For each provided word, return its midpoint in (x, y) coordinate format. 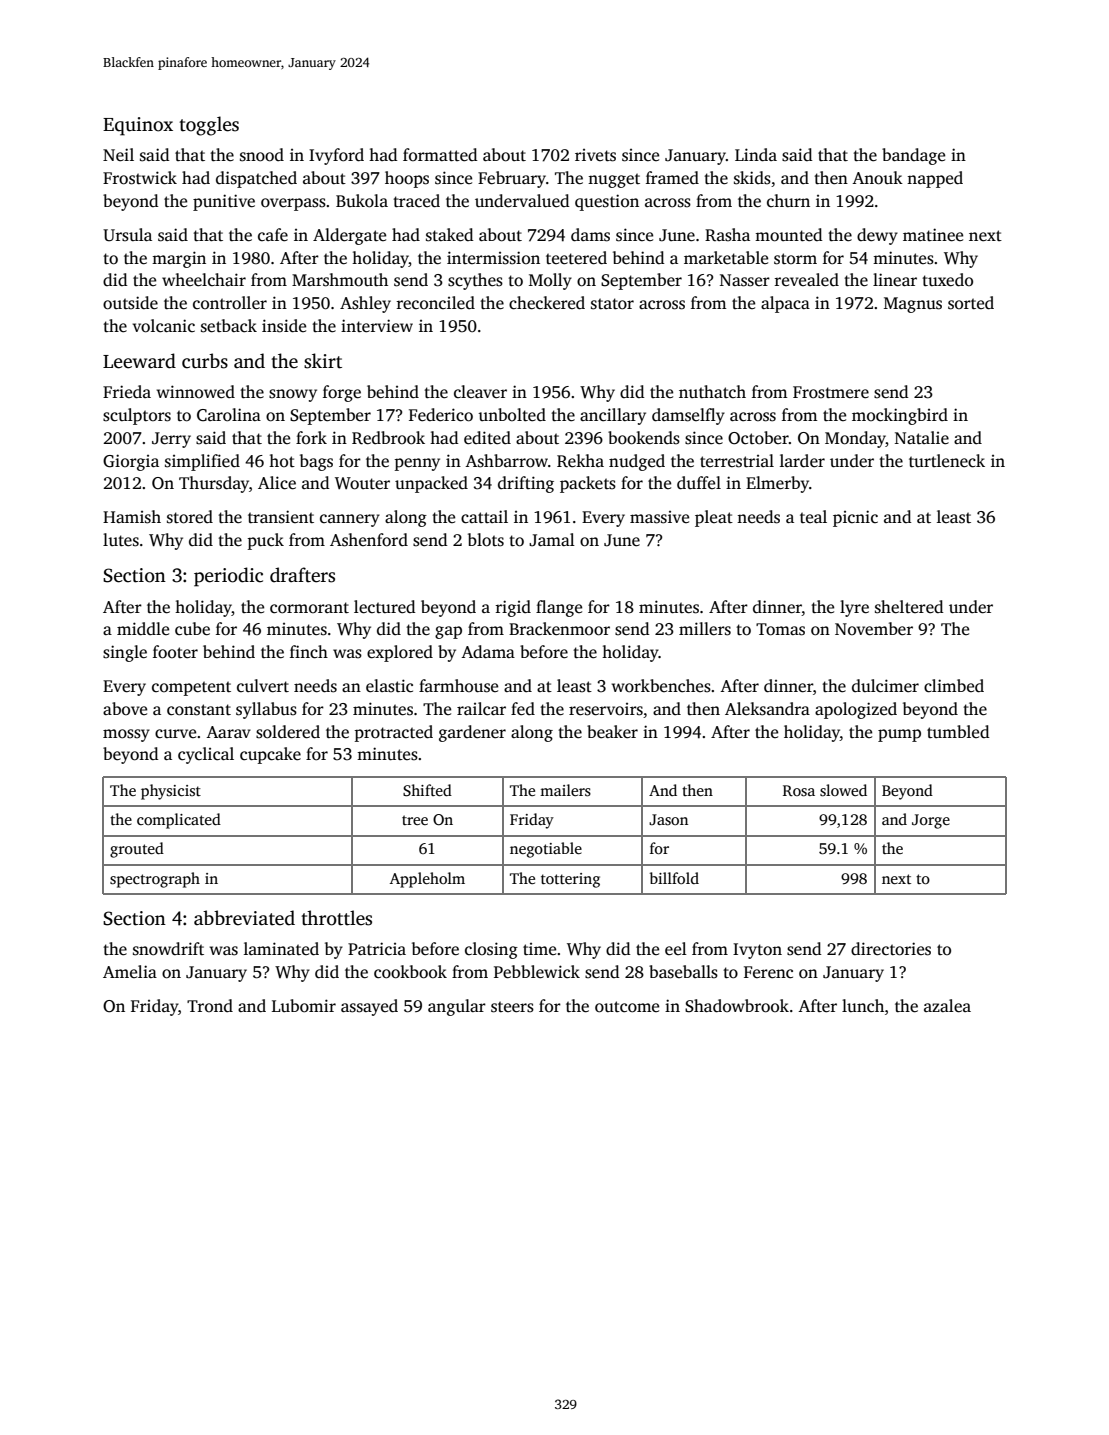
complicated (179, 821)
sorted (971, 303)
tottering (570, 880)
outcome (627, 1007)
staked (450, 235)
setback (229, 326)
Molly (550, 281)
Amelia (130, 971)
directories (891, 949)
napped (935, 179)
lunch (863, 1006)
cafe (273, 235)
